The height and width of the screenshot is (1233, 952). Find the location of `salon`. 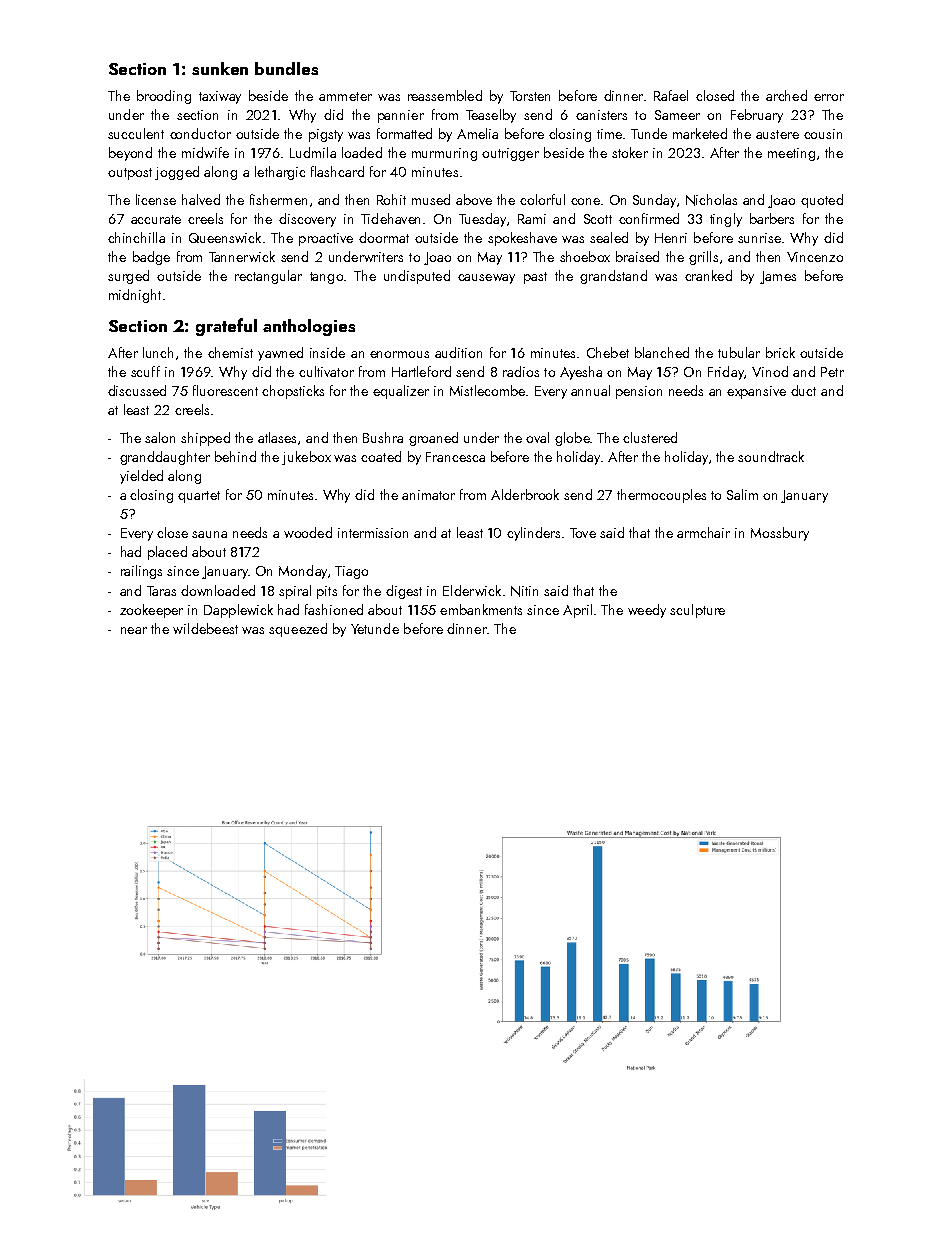

salon is located at coordinates (160, 437).
